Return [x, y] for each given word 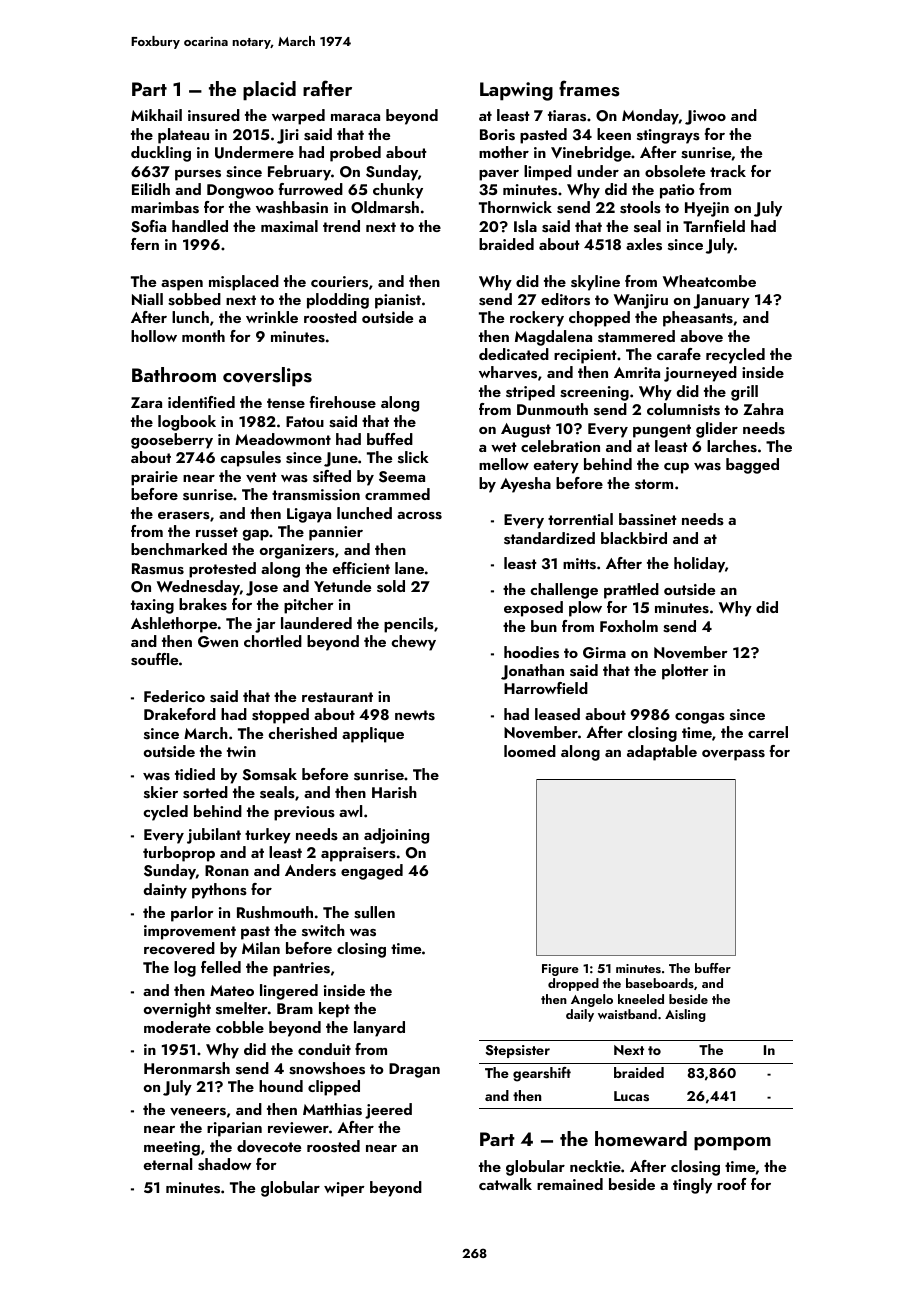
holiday [699, 565]
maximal [289, 226]
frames [589, 88]
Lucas [631, 1096]
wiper [344, 1189]
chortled [273, 641]
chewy [413, 643]
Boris [497, 135]
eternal [168, 1164]
